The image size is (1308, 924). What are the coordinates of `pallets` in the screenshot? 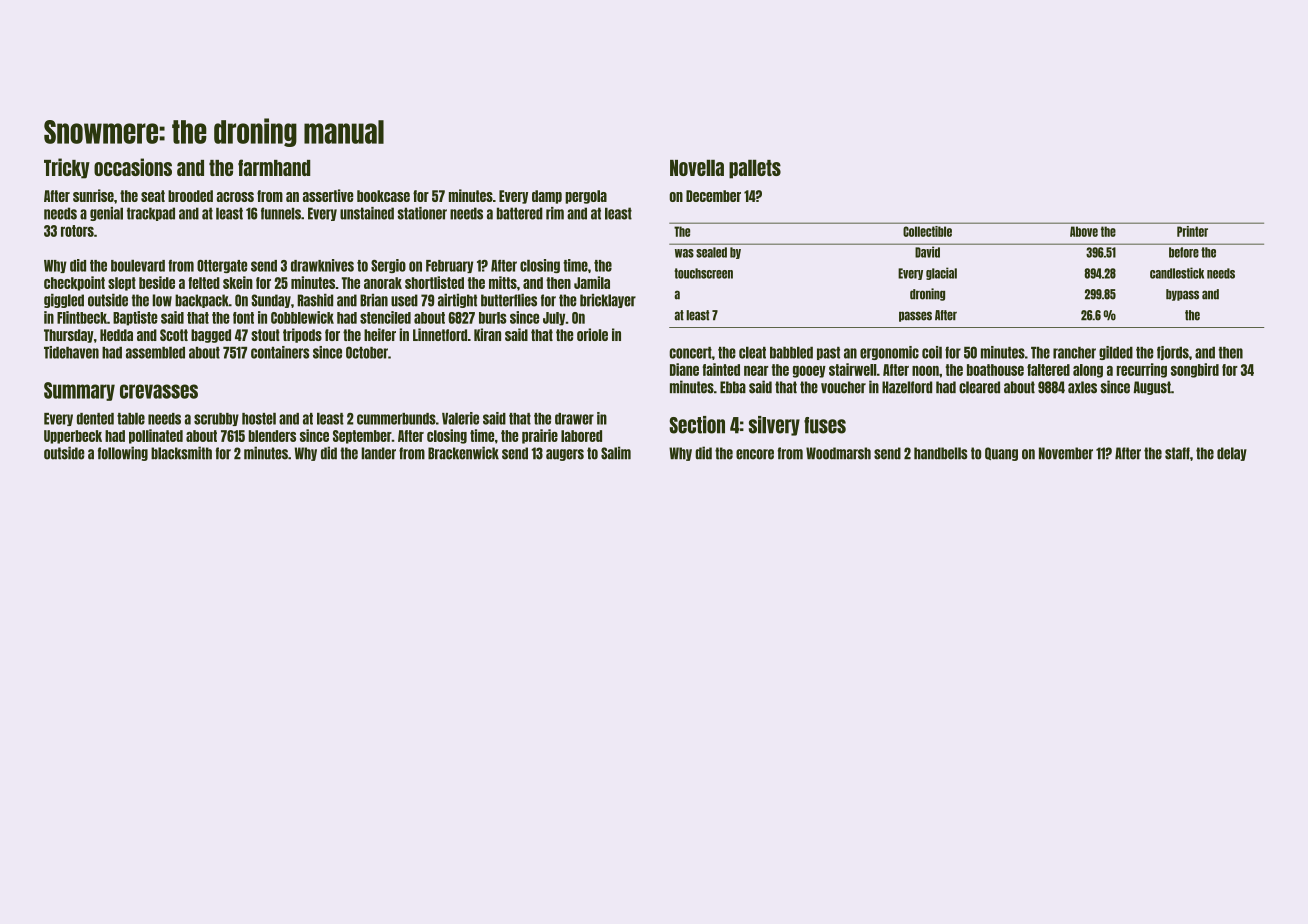 It's located at (755, 169).
